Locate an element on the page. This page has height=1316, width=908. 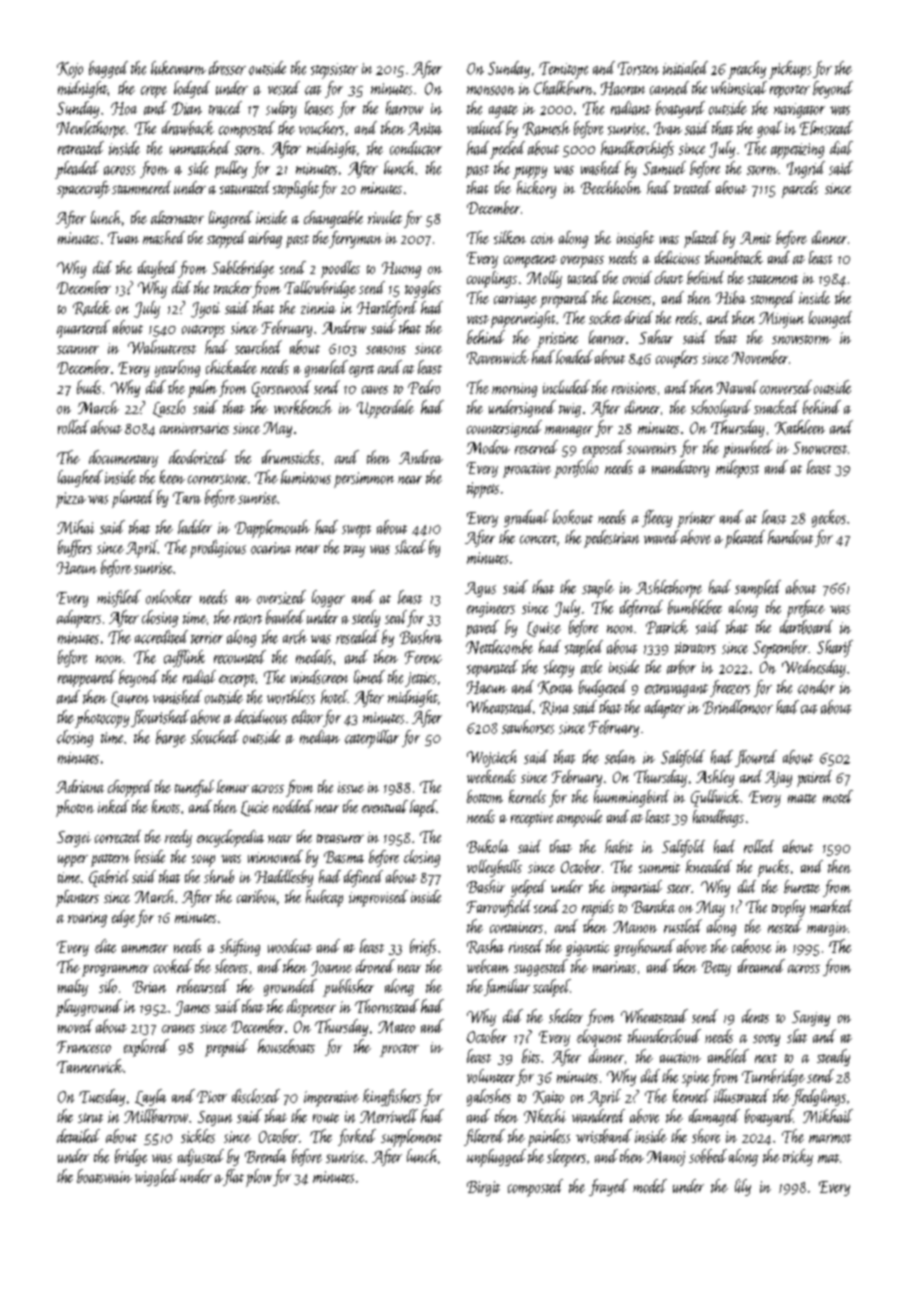
ferryman is located at coordinates (355, 239).
